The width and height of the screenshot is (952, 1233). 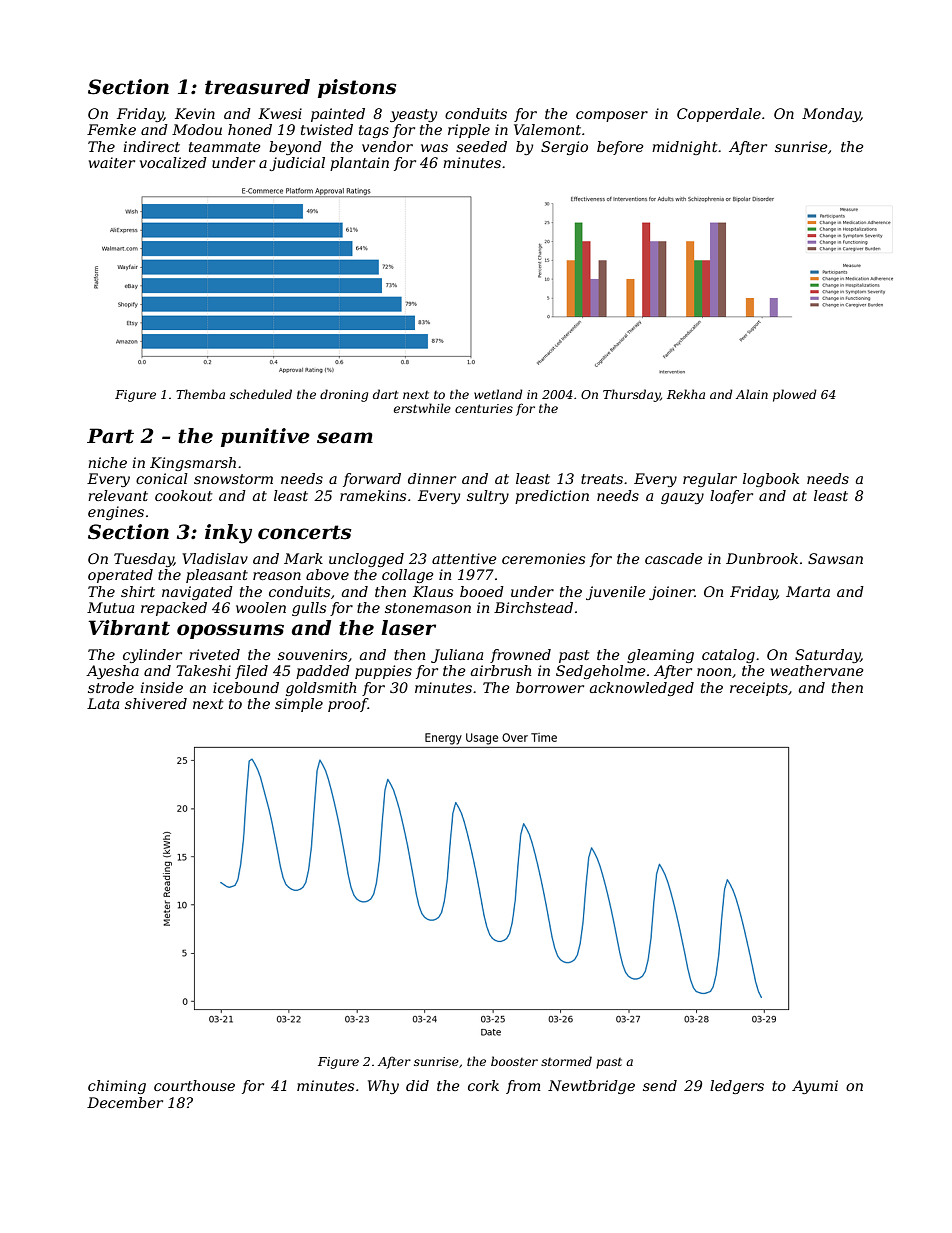 I want to click on Marta, so click(x=808, y=591).
